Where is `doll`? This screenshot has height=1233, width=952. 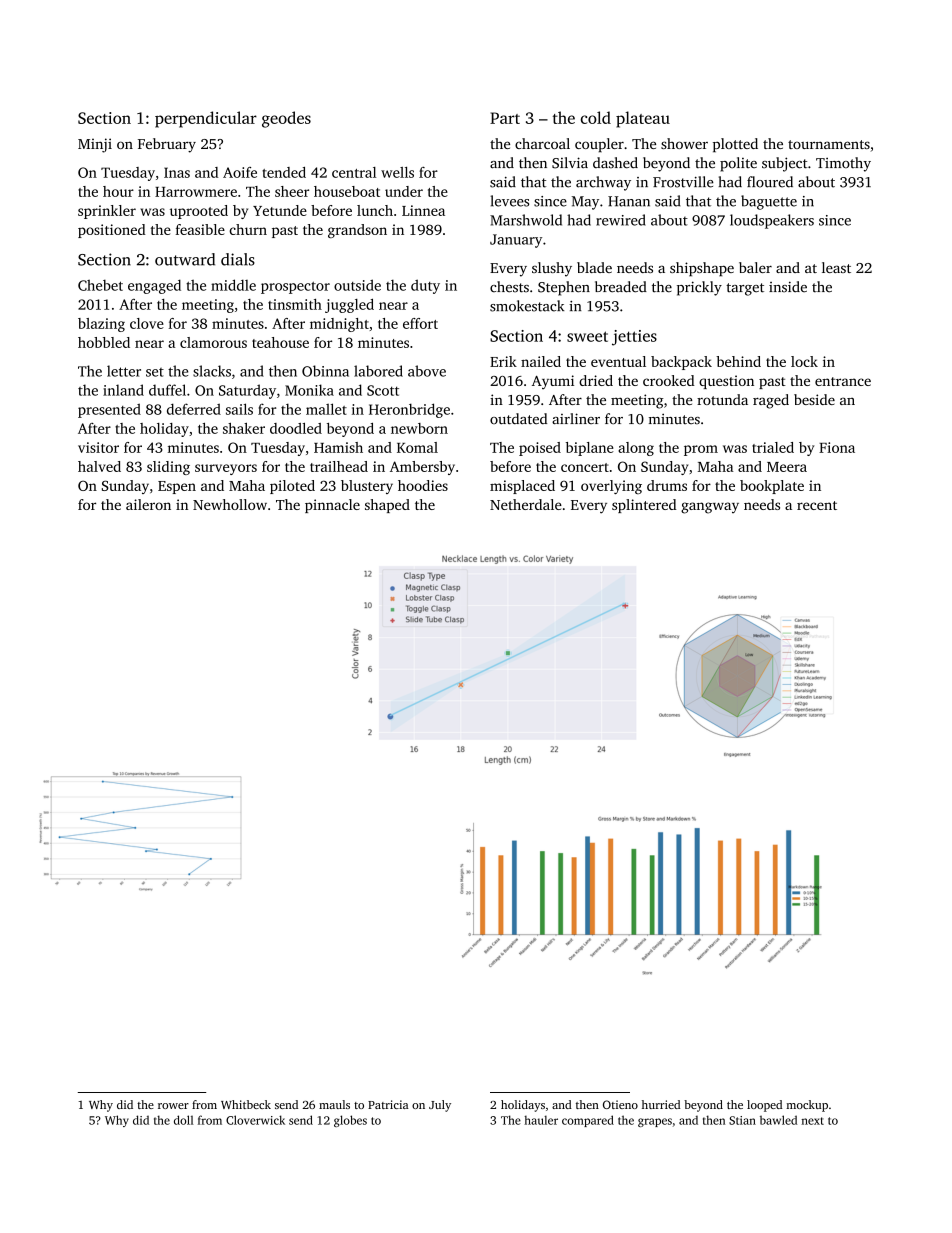 doll is located at coordinates (183, 1120).
